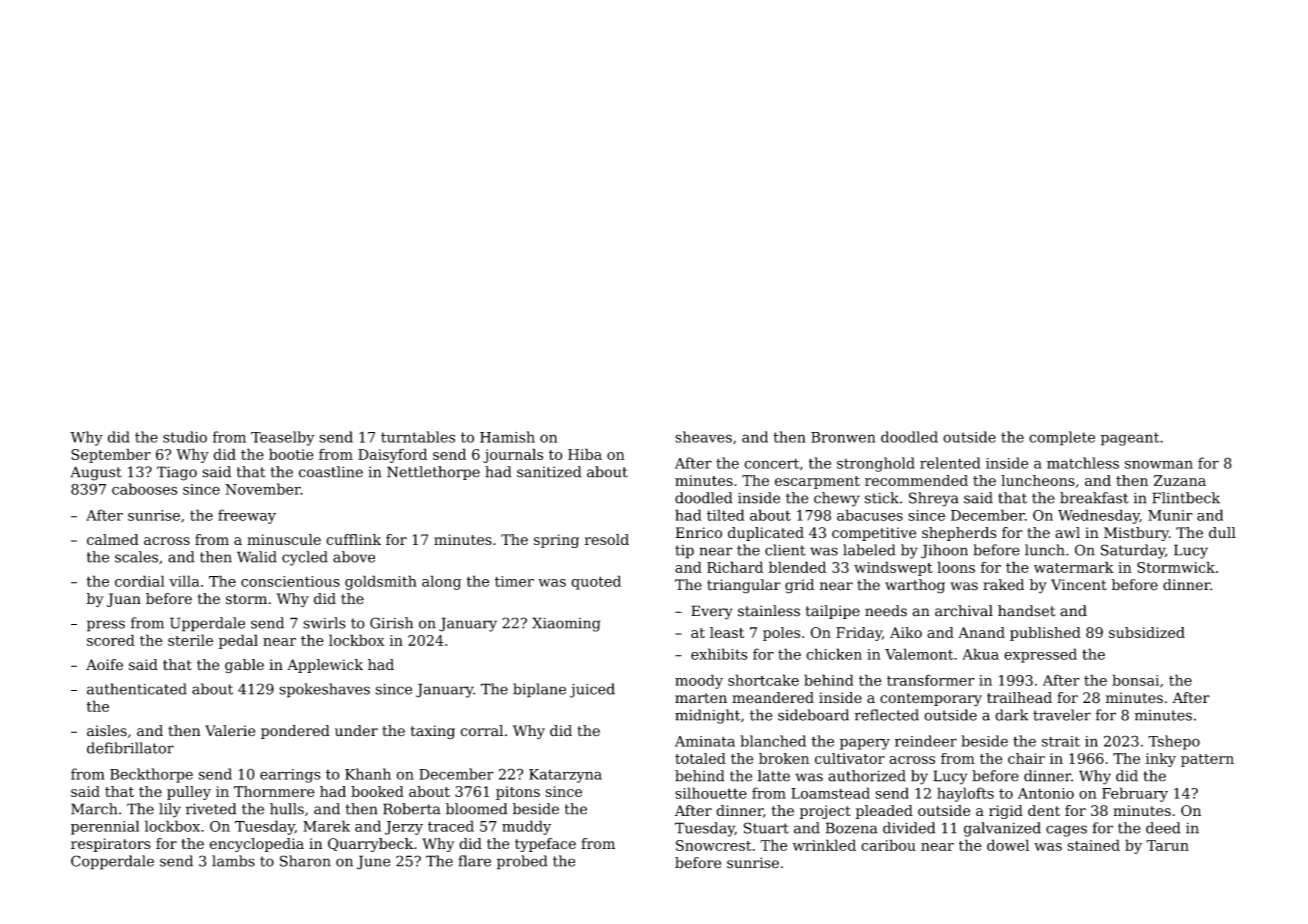 This page has width=1308, height=924. Describe the element at coordinates (817, 482) in the page. I see `escarpment` at that location.
